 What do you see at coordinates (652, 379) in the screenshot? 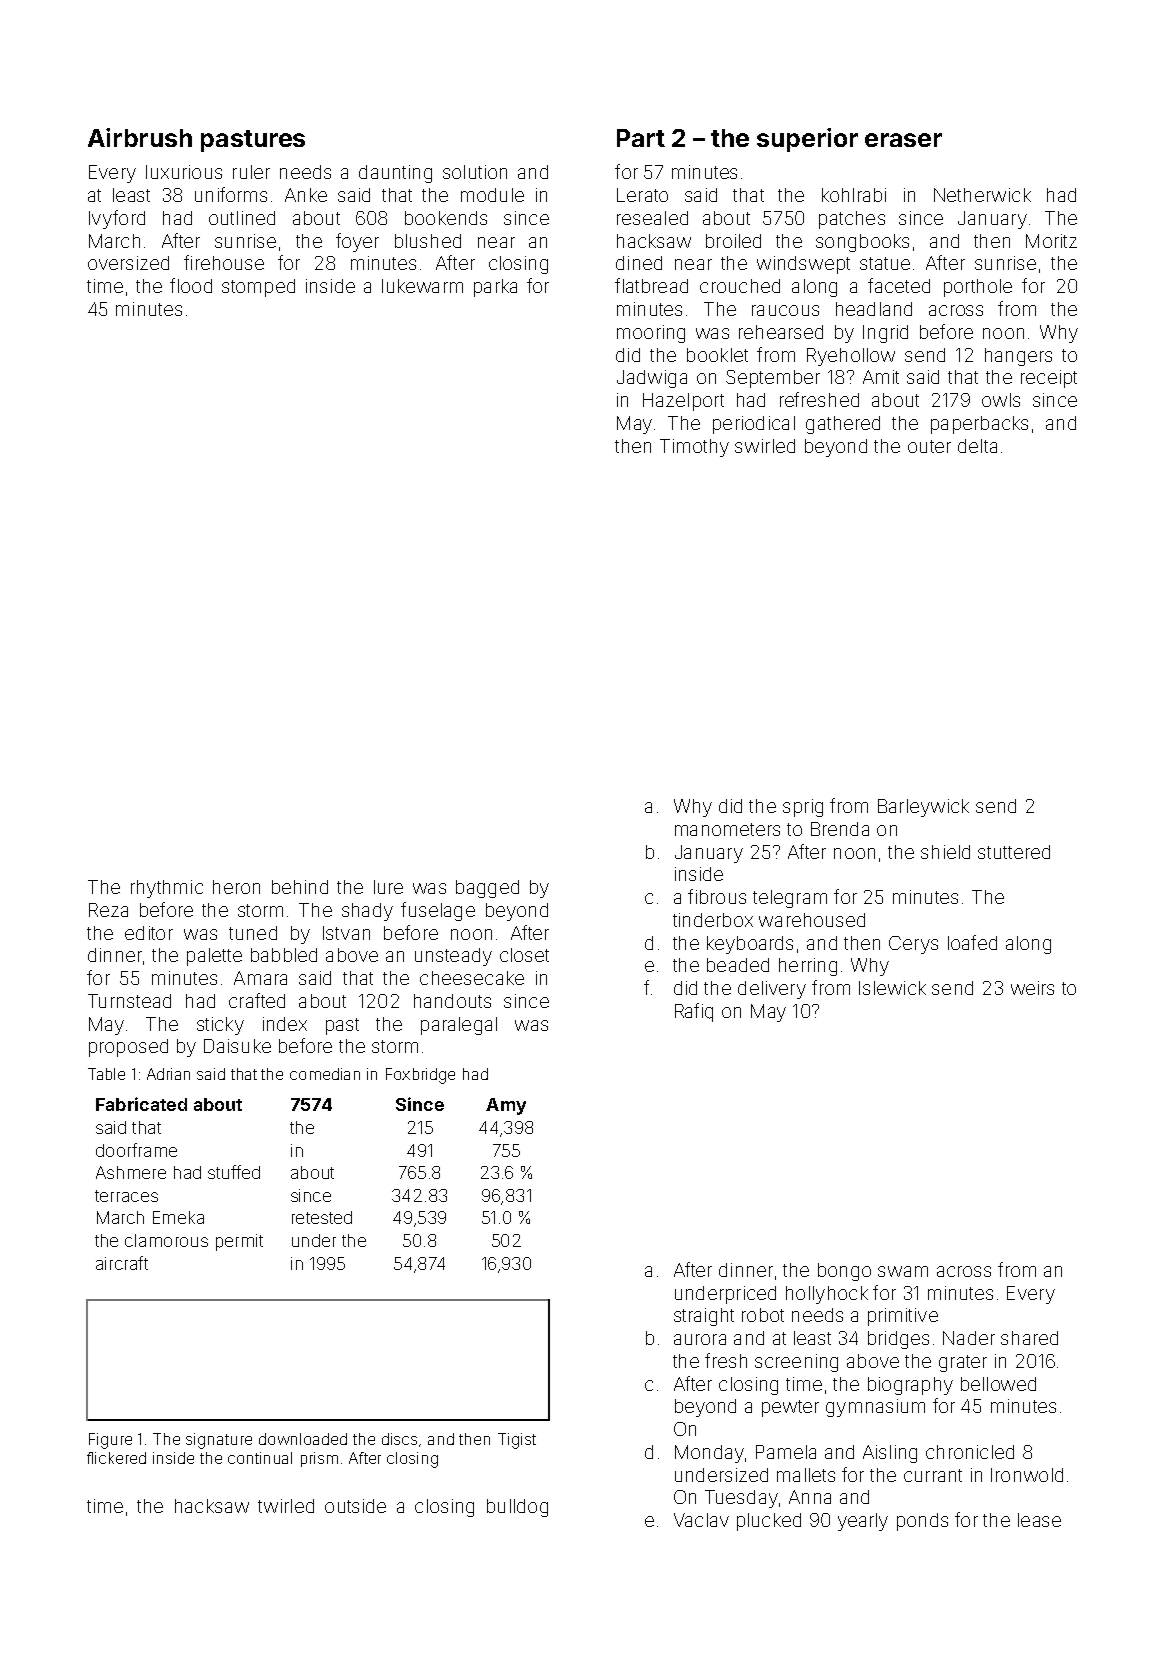
I see `Jadwiga` at bounding box center [652, 379].
